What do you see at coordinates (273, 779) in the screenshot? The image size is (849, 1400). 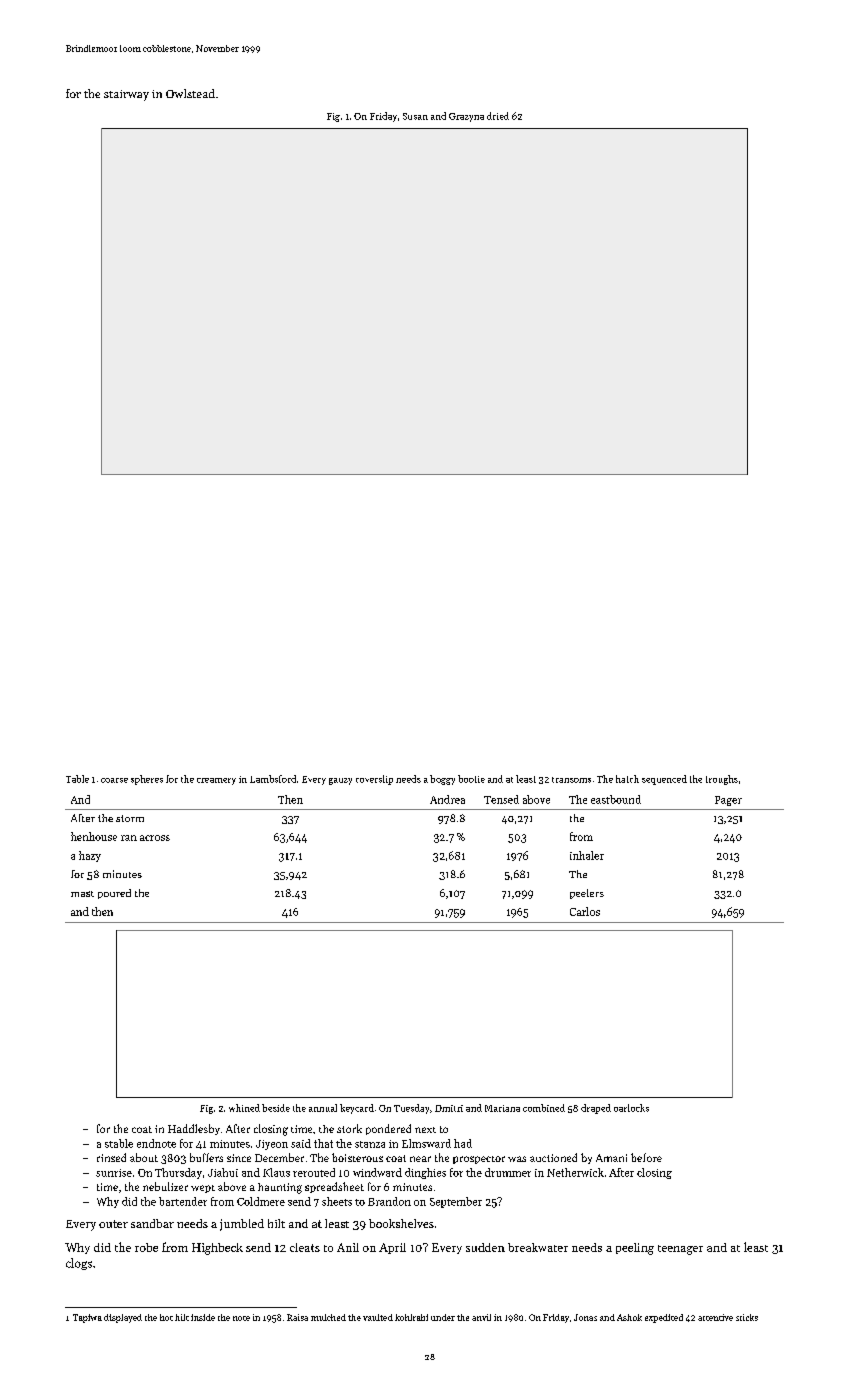 I see `Lambsford` at bounding box center [273, 779].
